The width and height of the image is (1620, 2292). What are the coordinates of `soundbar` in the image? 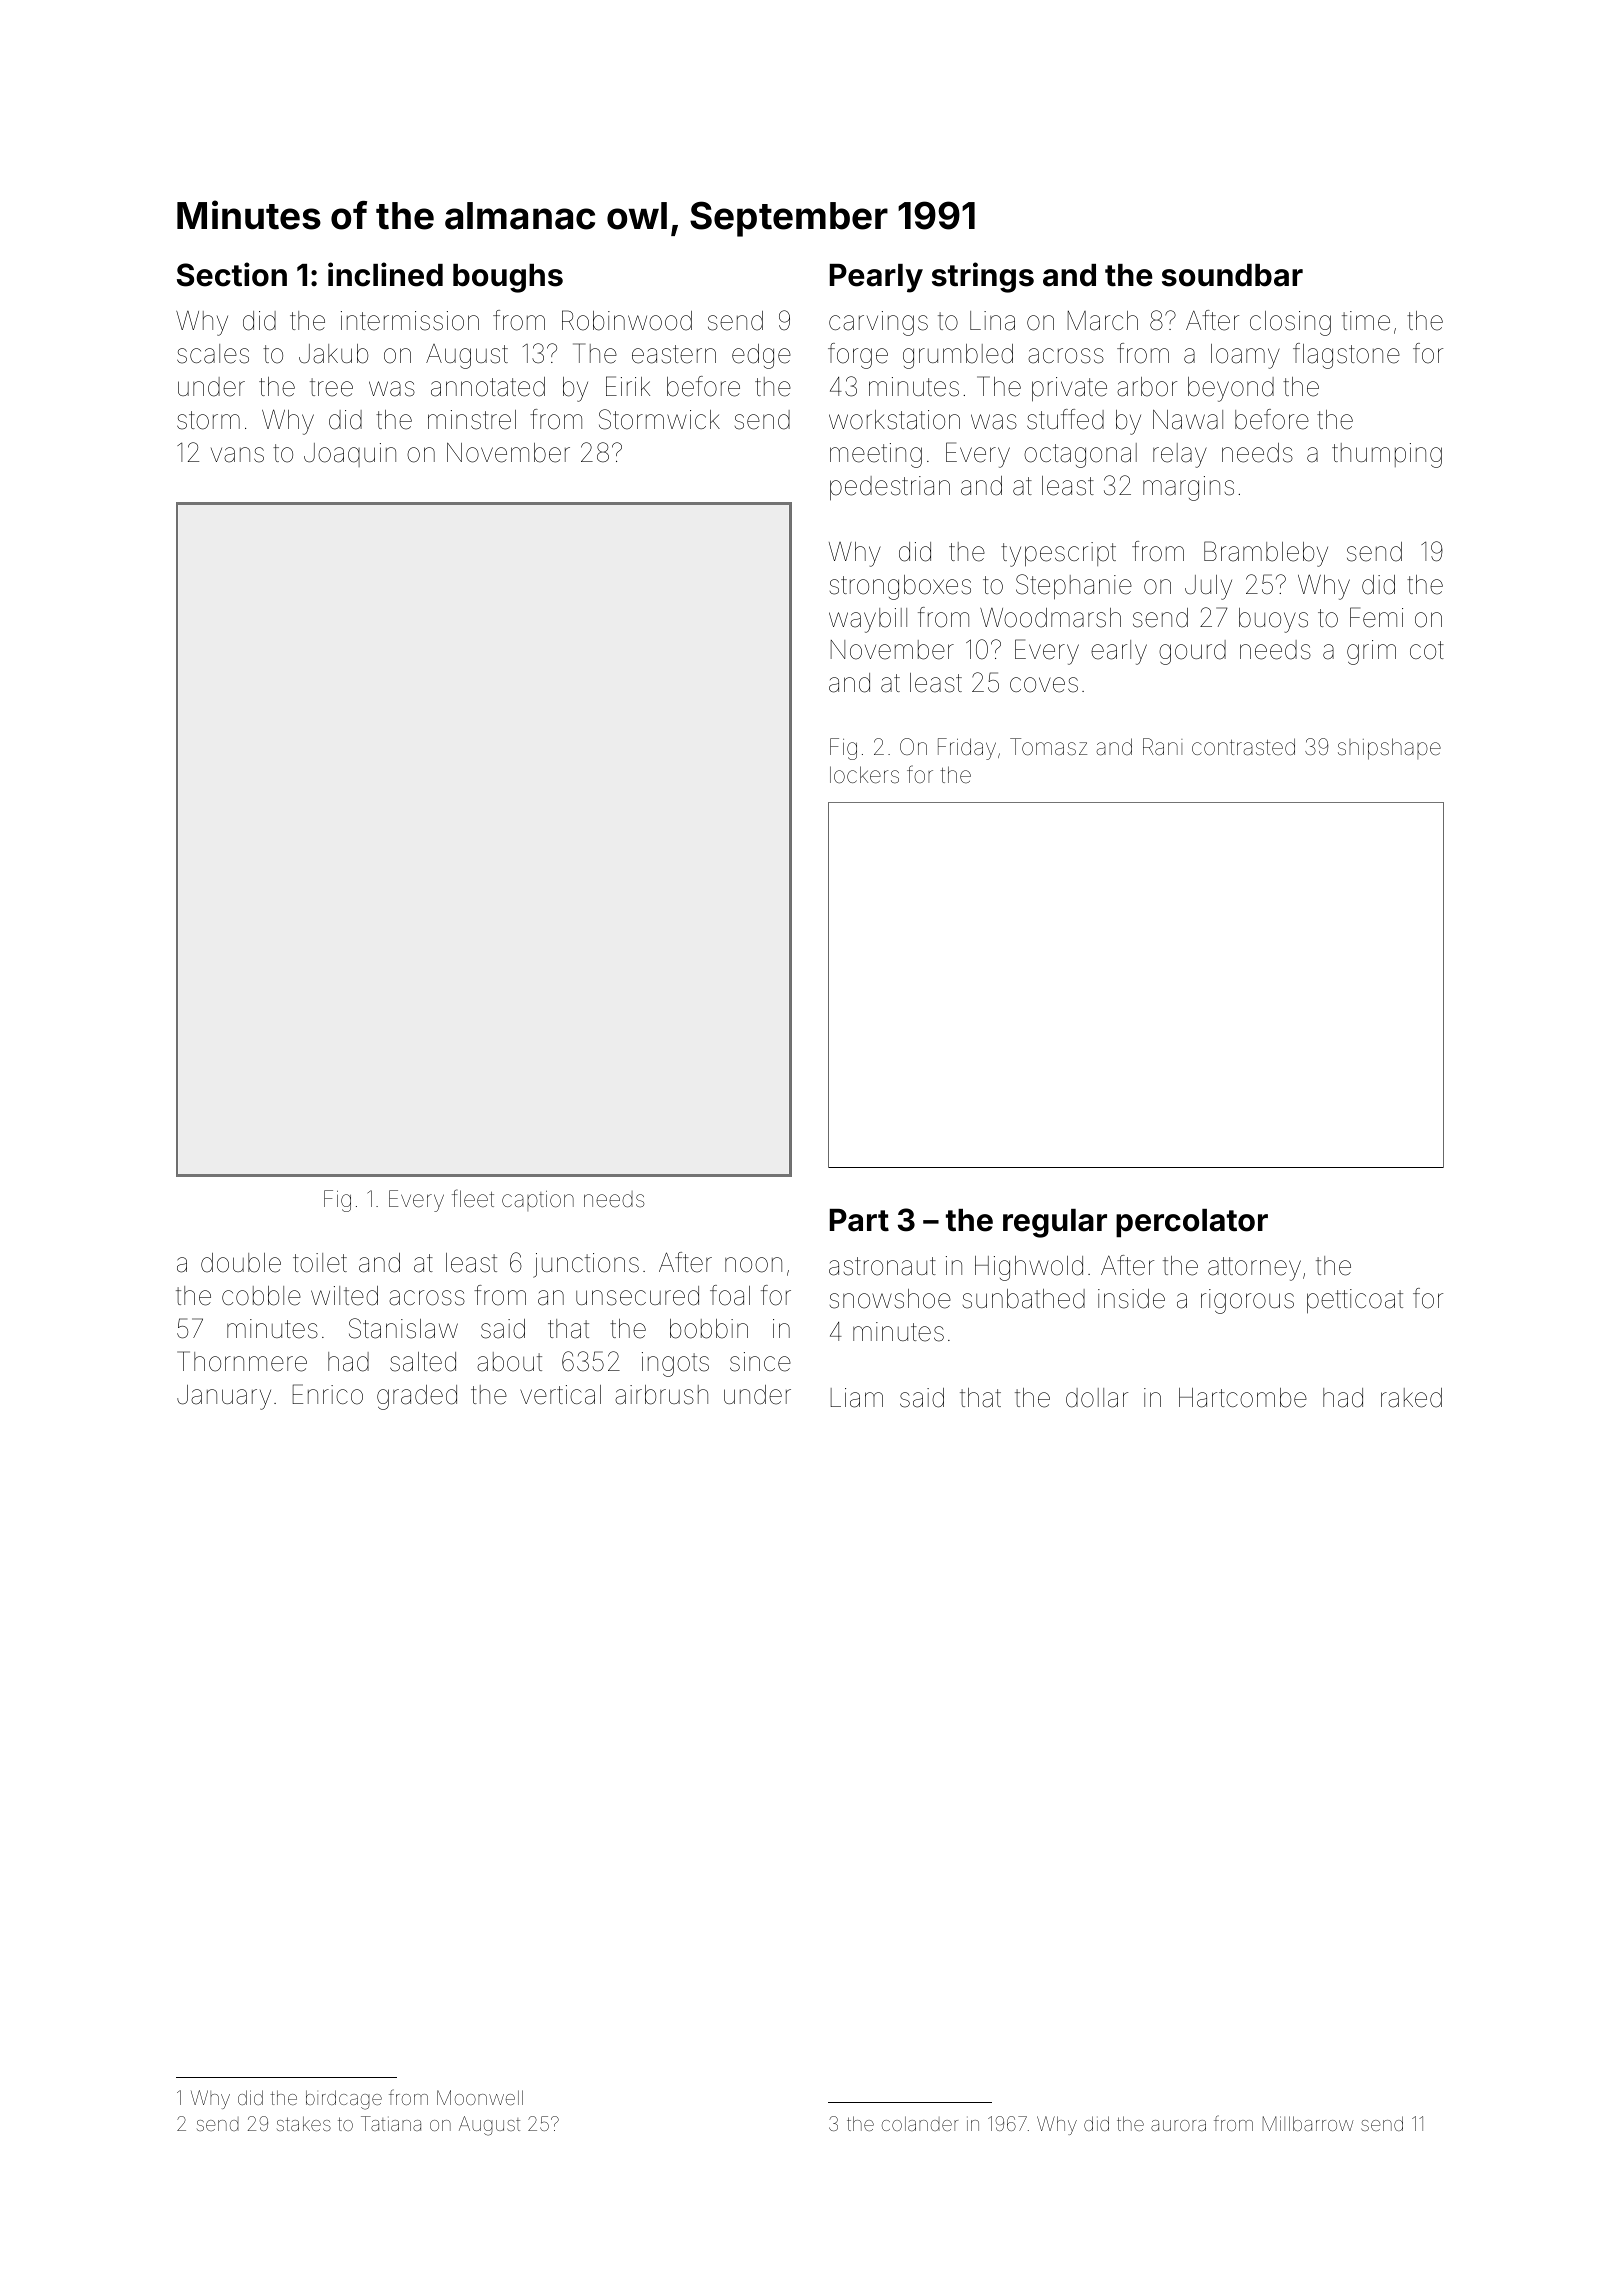 It's located at (1232, 275).
